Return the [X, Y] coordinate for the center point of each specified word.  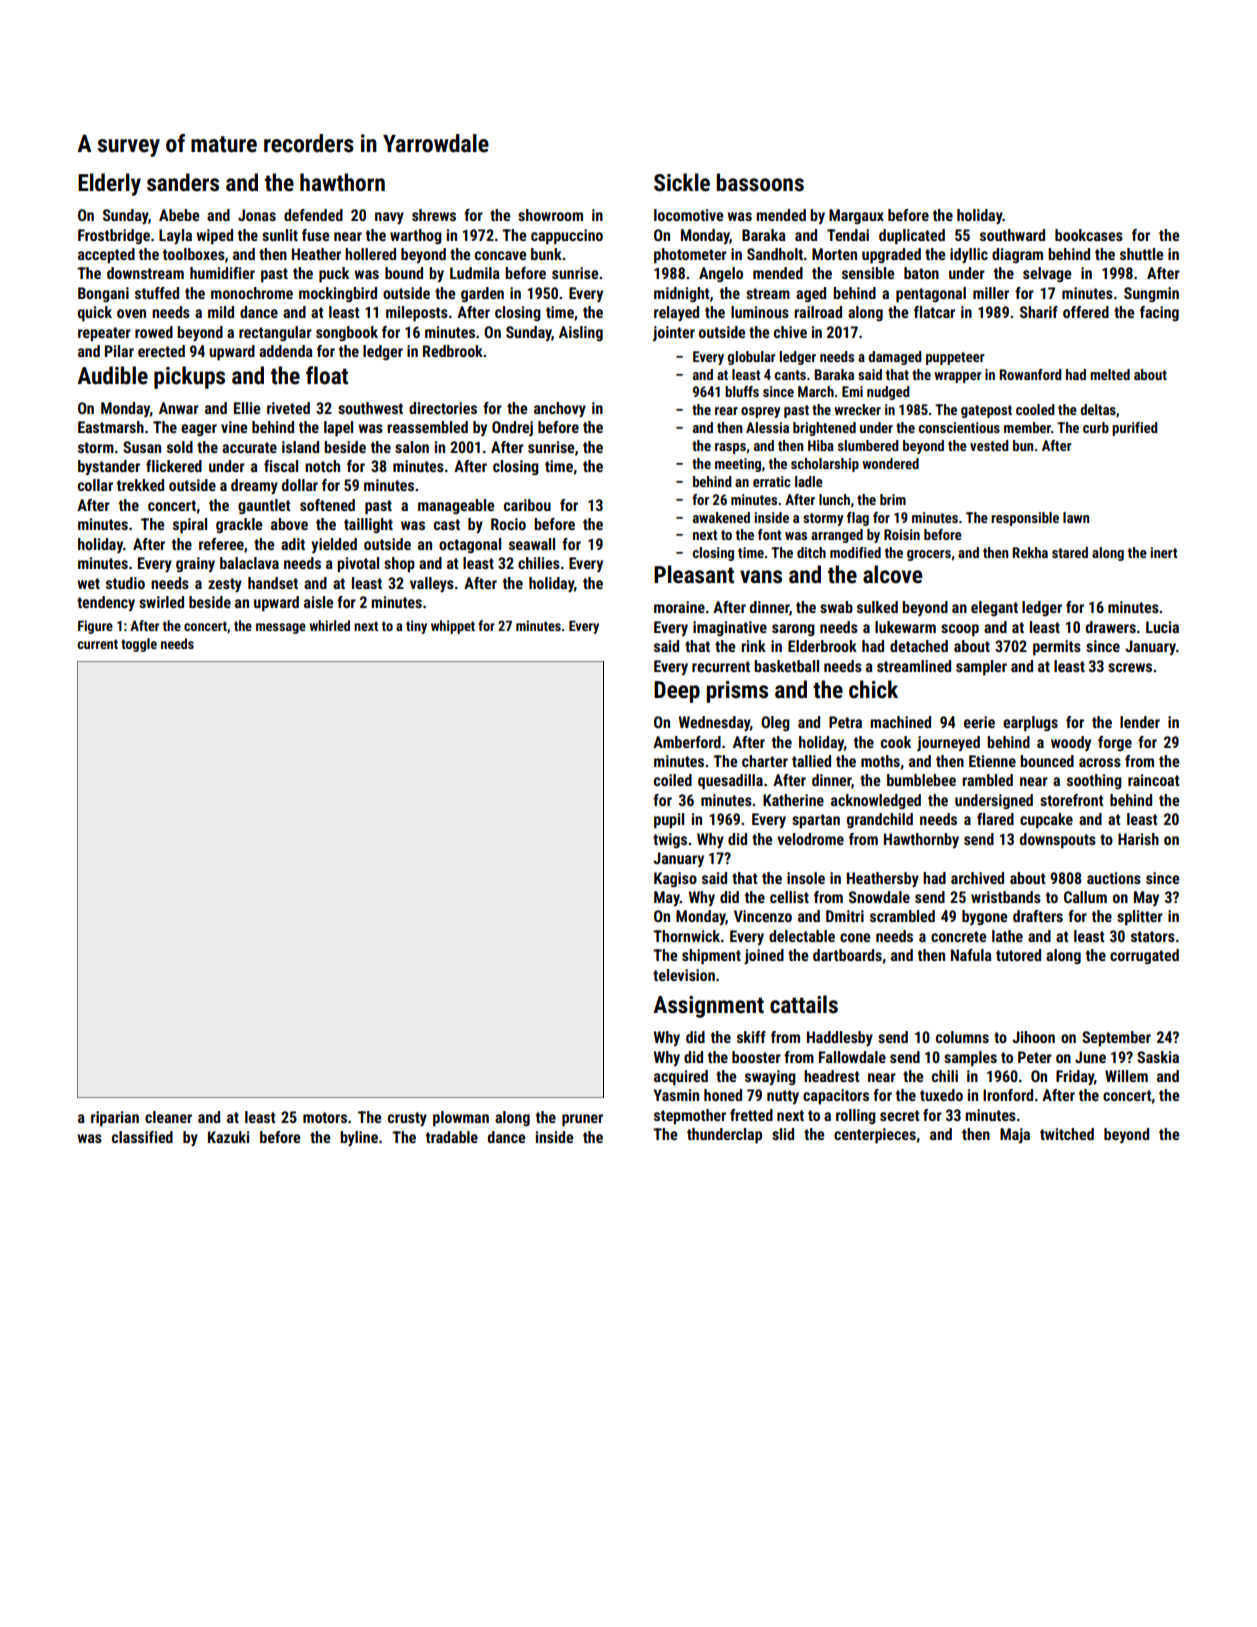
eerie [979, 722]
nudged [888, 393]
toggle [139, 645]
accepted [106, 256]
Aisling [581, 333]
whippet [453, 627]
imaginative [730, 628]
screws [1130, 667]
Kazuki [228, 1137]
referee [221, 544]
